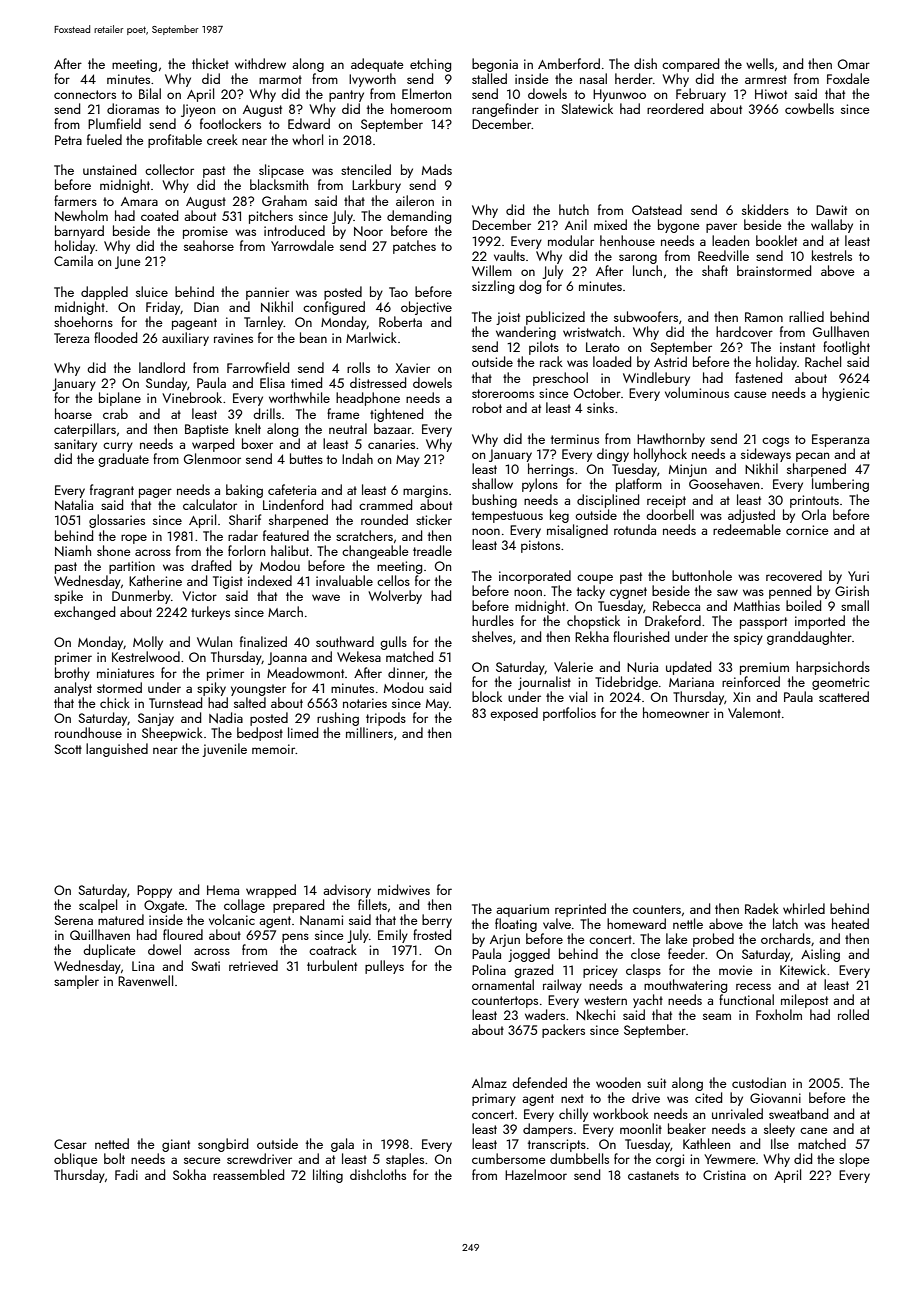 The height and width of the screenshot is (1308, 924). Describe the element at coordinates (569, 63) in the screenshot. I see `Amberford` at that location.
